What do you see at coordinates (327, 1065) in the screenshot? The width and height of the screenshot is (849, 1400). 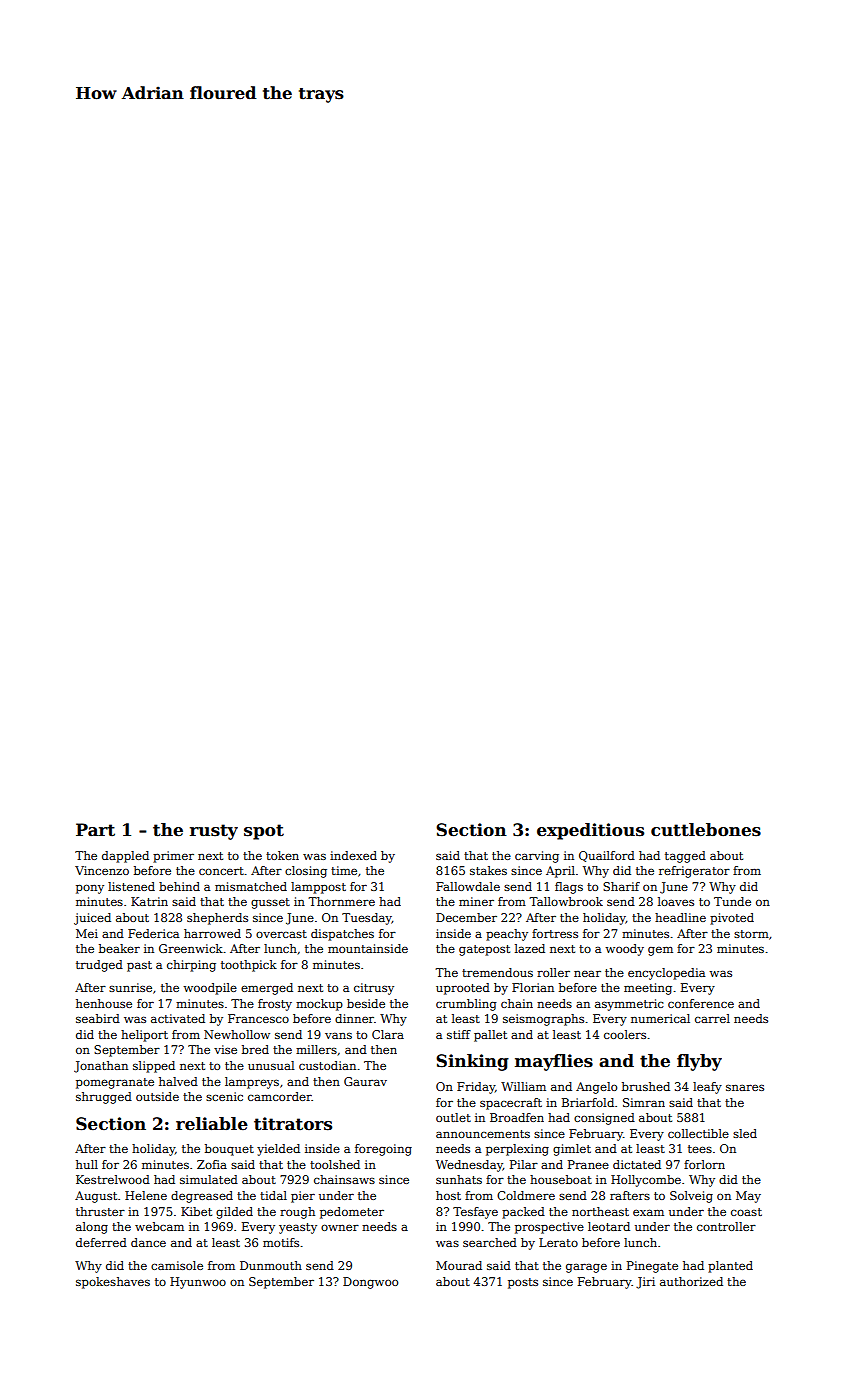 I see `custodian` at bounding box center [327, 1065].
